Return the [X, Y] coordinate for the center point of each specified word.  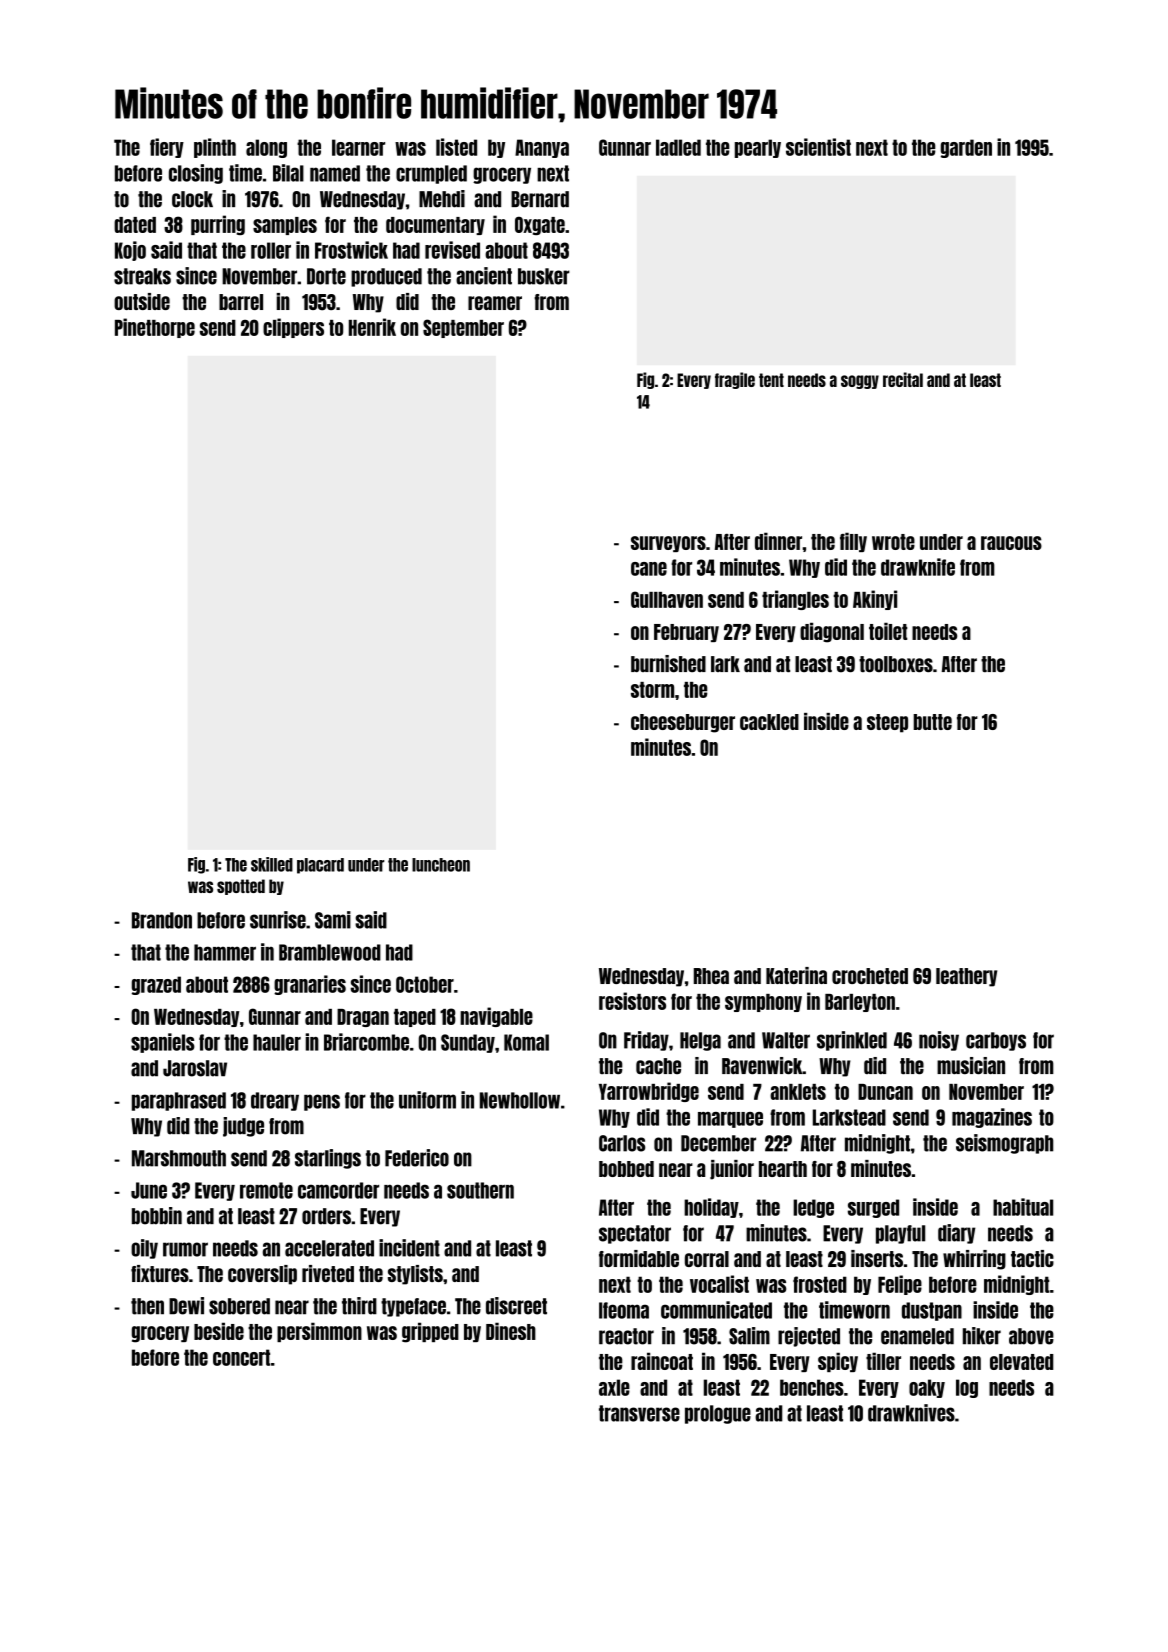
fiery [167, 148]
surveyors [668, 544]
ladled [678, 147]
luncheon [441, 865]
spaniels [163, 1043]
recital [903, 379]
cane [649, 569]
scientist [818, 147]
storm [652, 690]
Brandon [162, 920]
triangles [795, 600]
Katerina [796, 975]
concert [241, 1357]
